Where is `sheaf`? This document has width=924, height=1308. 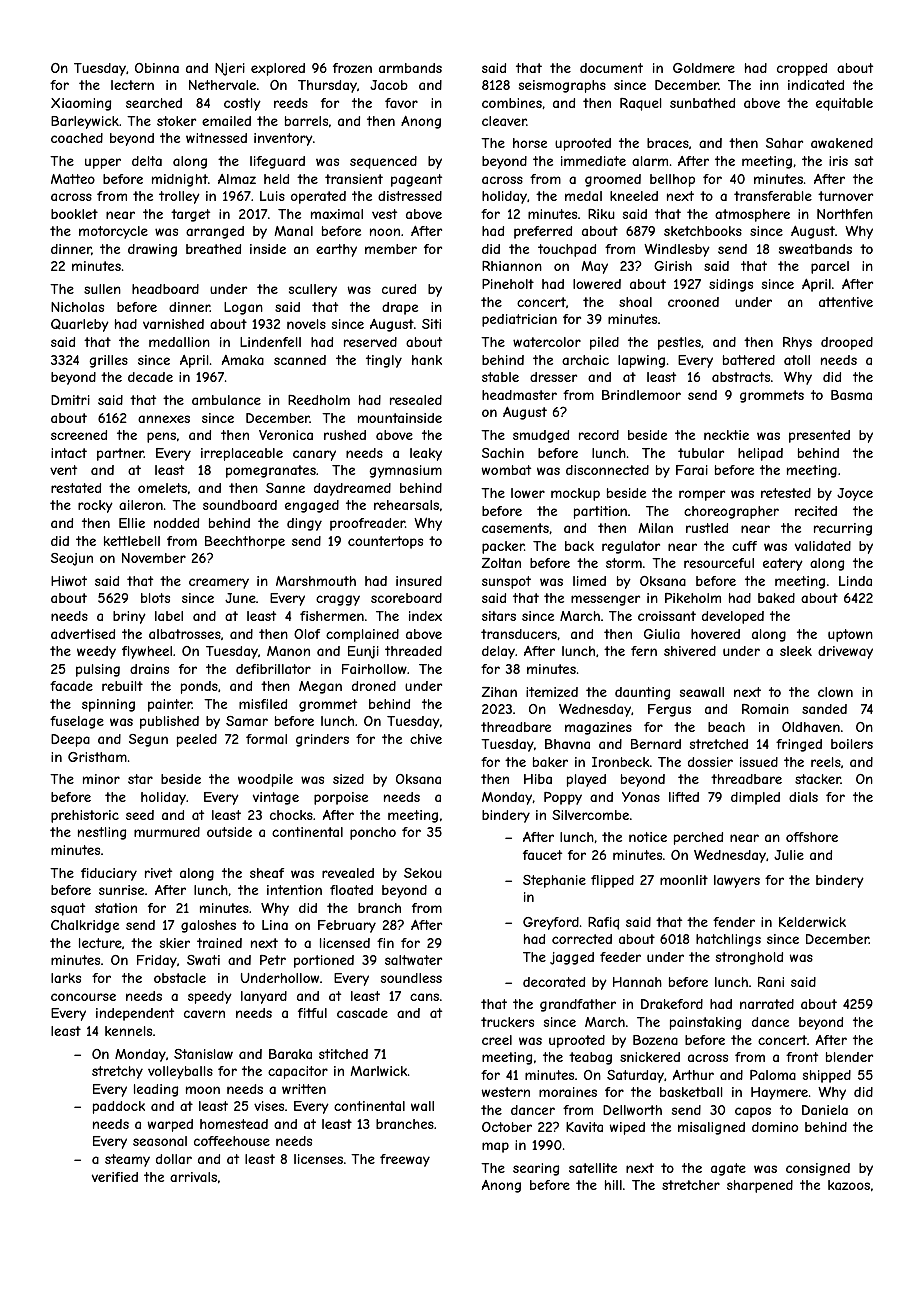 sheaf is located at coordinates (267, 873).
